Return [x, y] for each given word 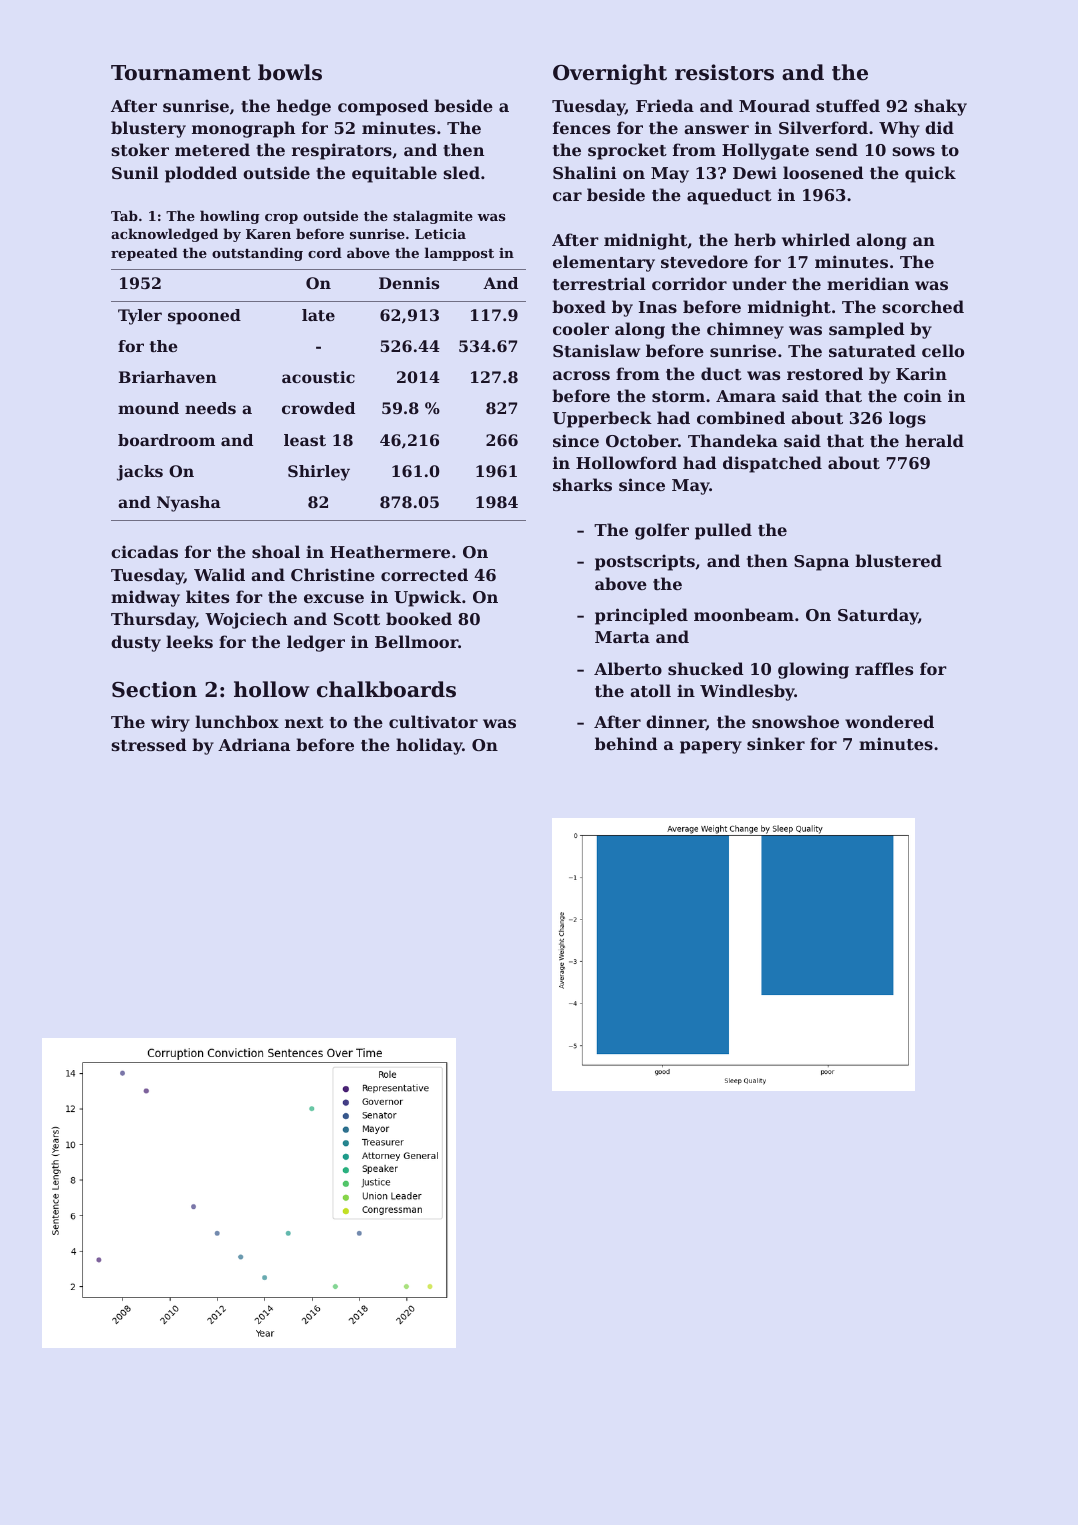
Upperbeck [602, 419]
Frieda [665, 105]
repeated [144, 254]
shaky [941, 107]
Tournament [181, 73]
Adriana [254, 744]
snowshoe [795, 721]
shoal [276, 551]
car [567, 196]
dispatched [772, 464]
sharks [582, 484]
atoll [650, 690]
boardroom [166, 440]
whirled [816, 239]
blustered [898, 560]
